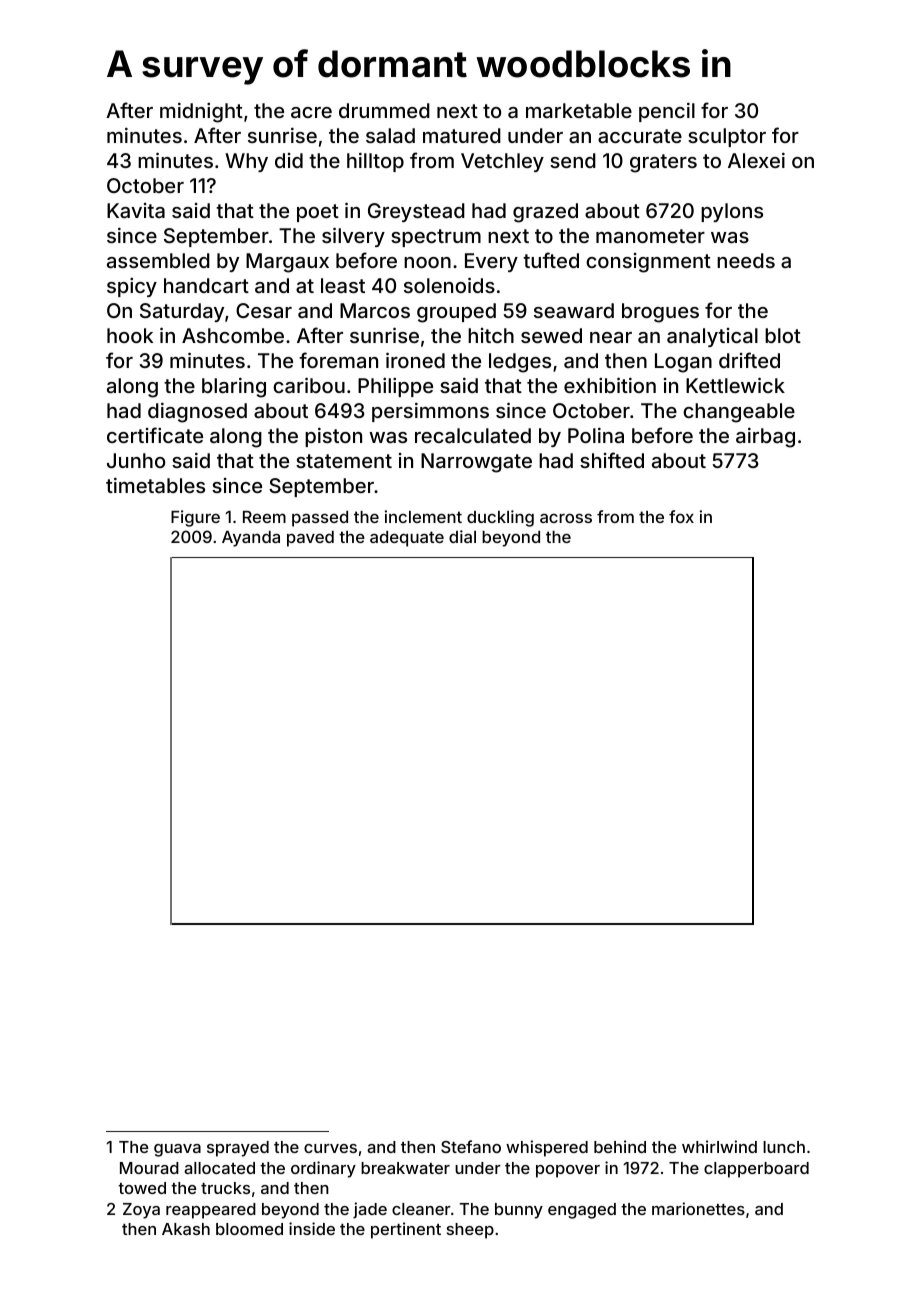 The image size is (924, 1308). I want to click on needs, so click(746, 260).
